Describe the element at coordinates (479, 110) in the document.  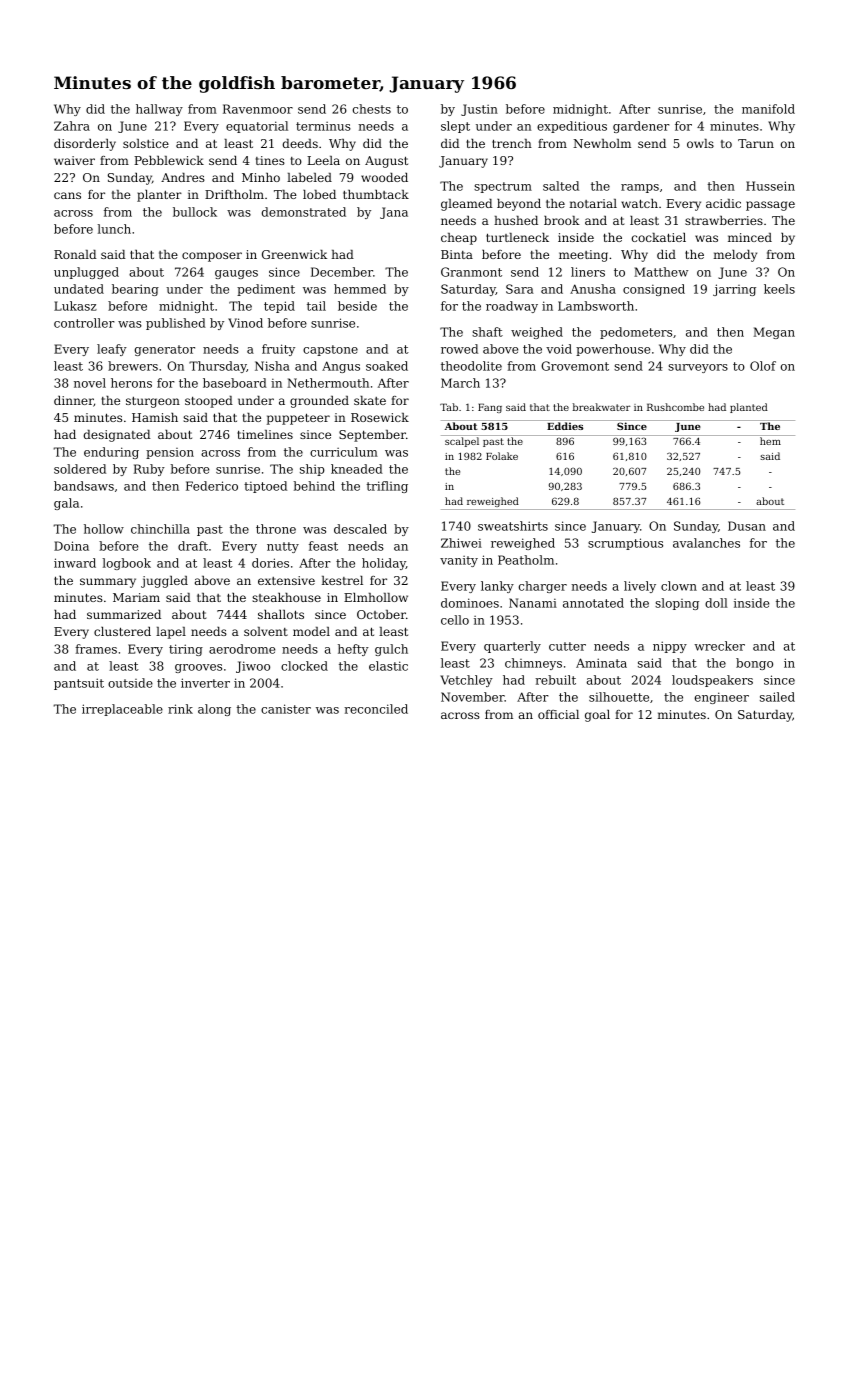
I see `Justin` at that location.
